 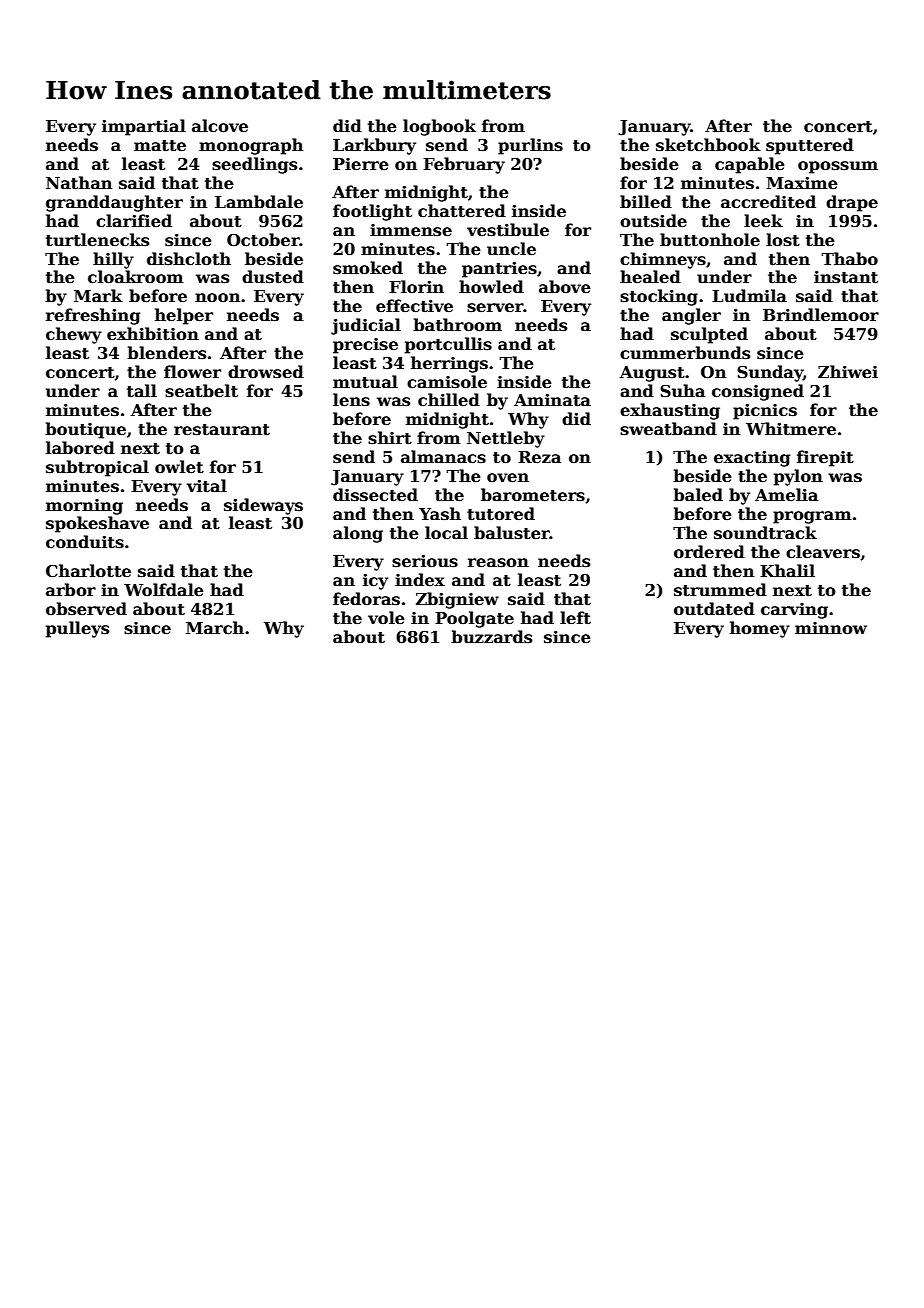 What do you see at coordinates (710, 240) in the page?
I see `buttonhole` at bounding box center [710, 240].
